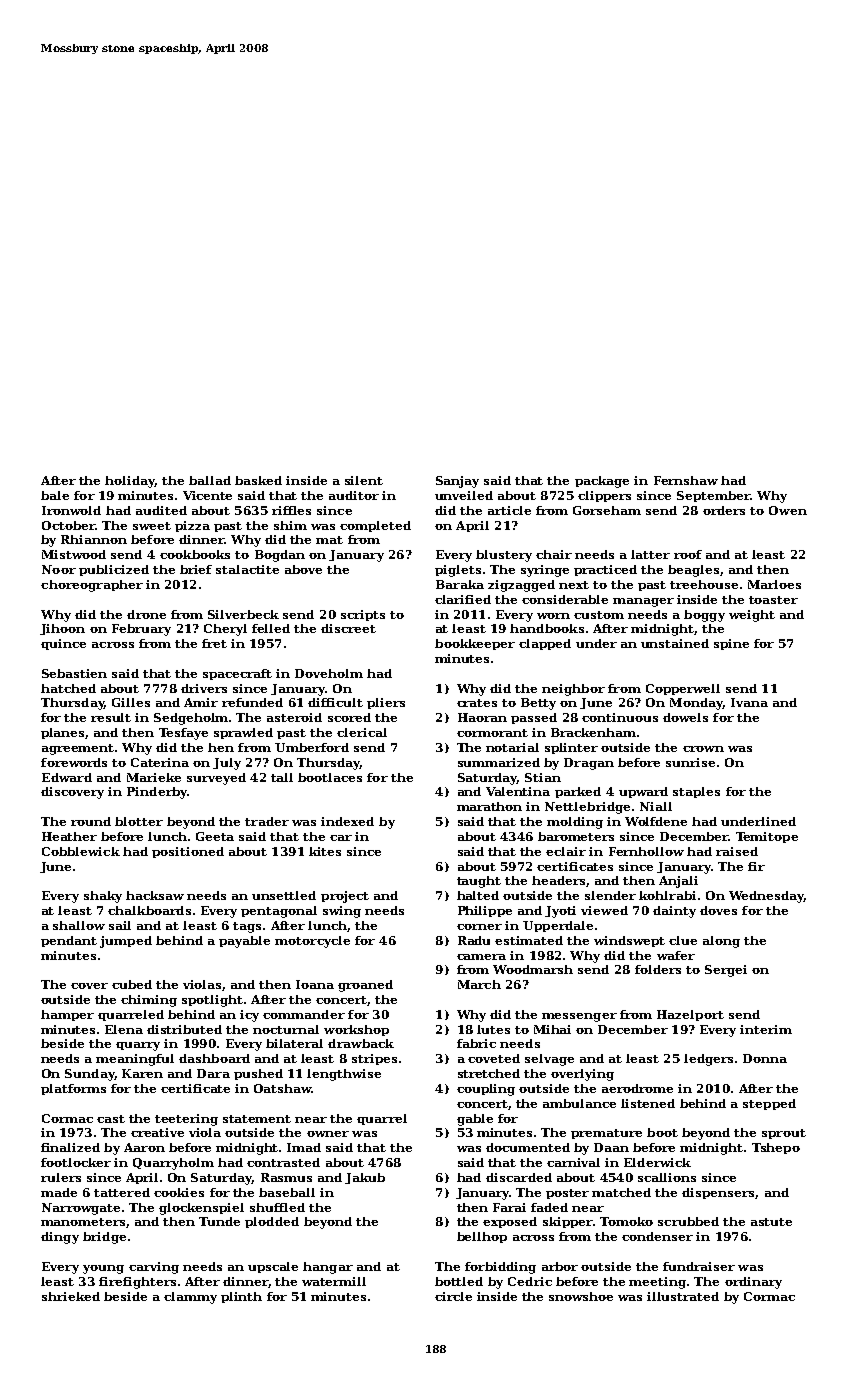 Image resolution: width=849 pixels, height=1400 pixels. What do you see at coordinates (769, 1104) in the screenshot?
I see `stepped` at bounding box center [769, 1104].
